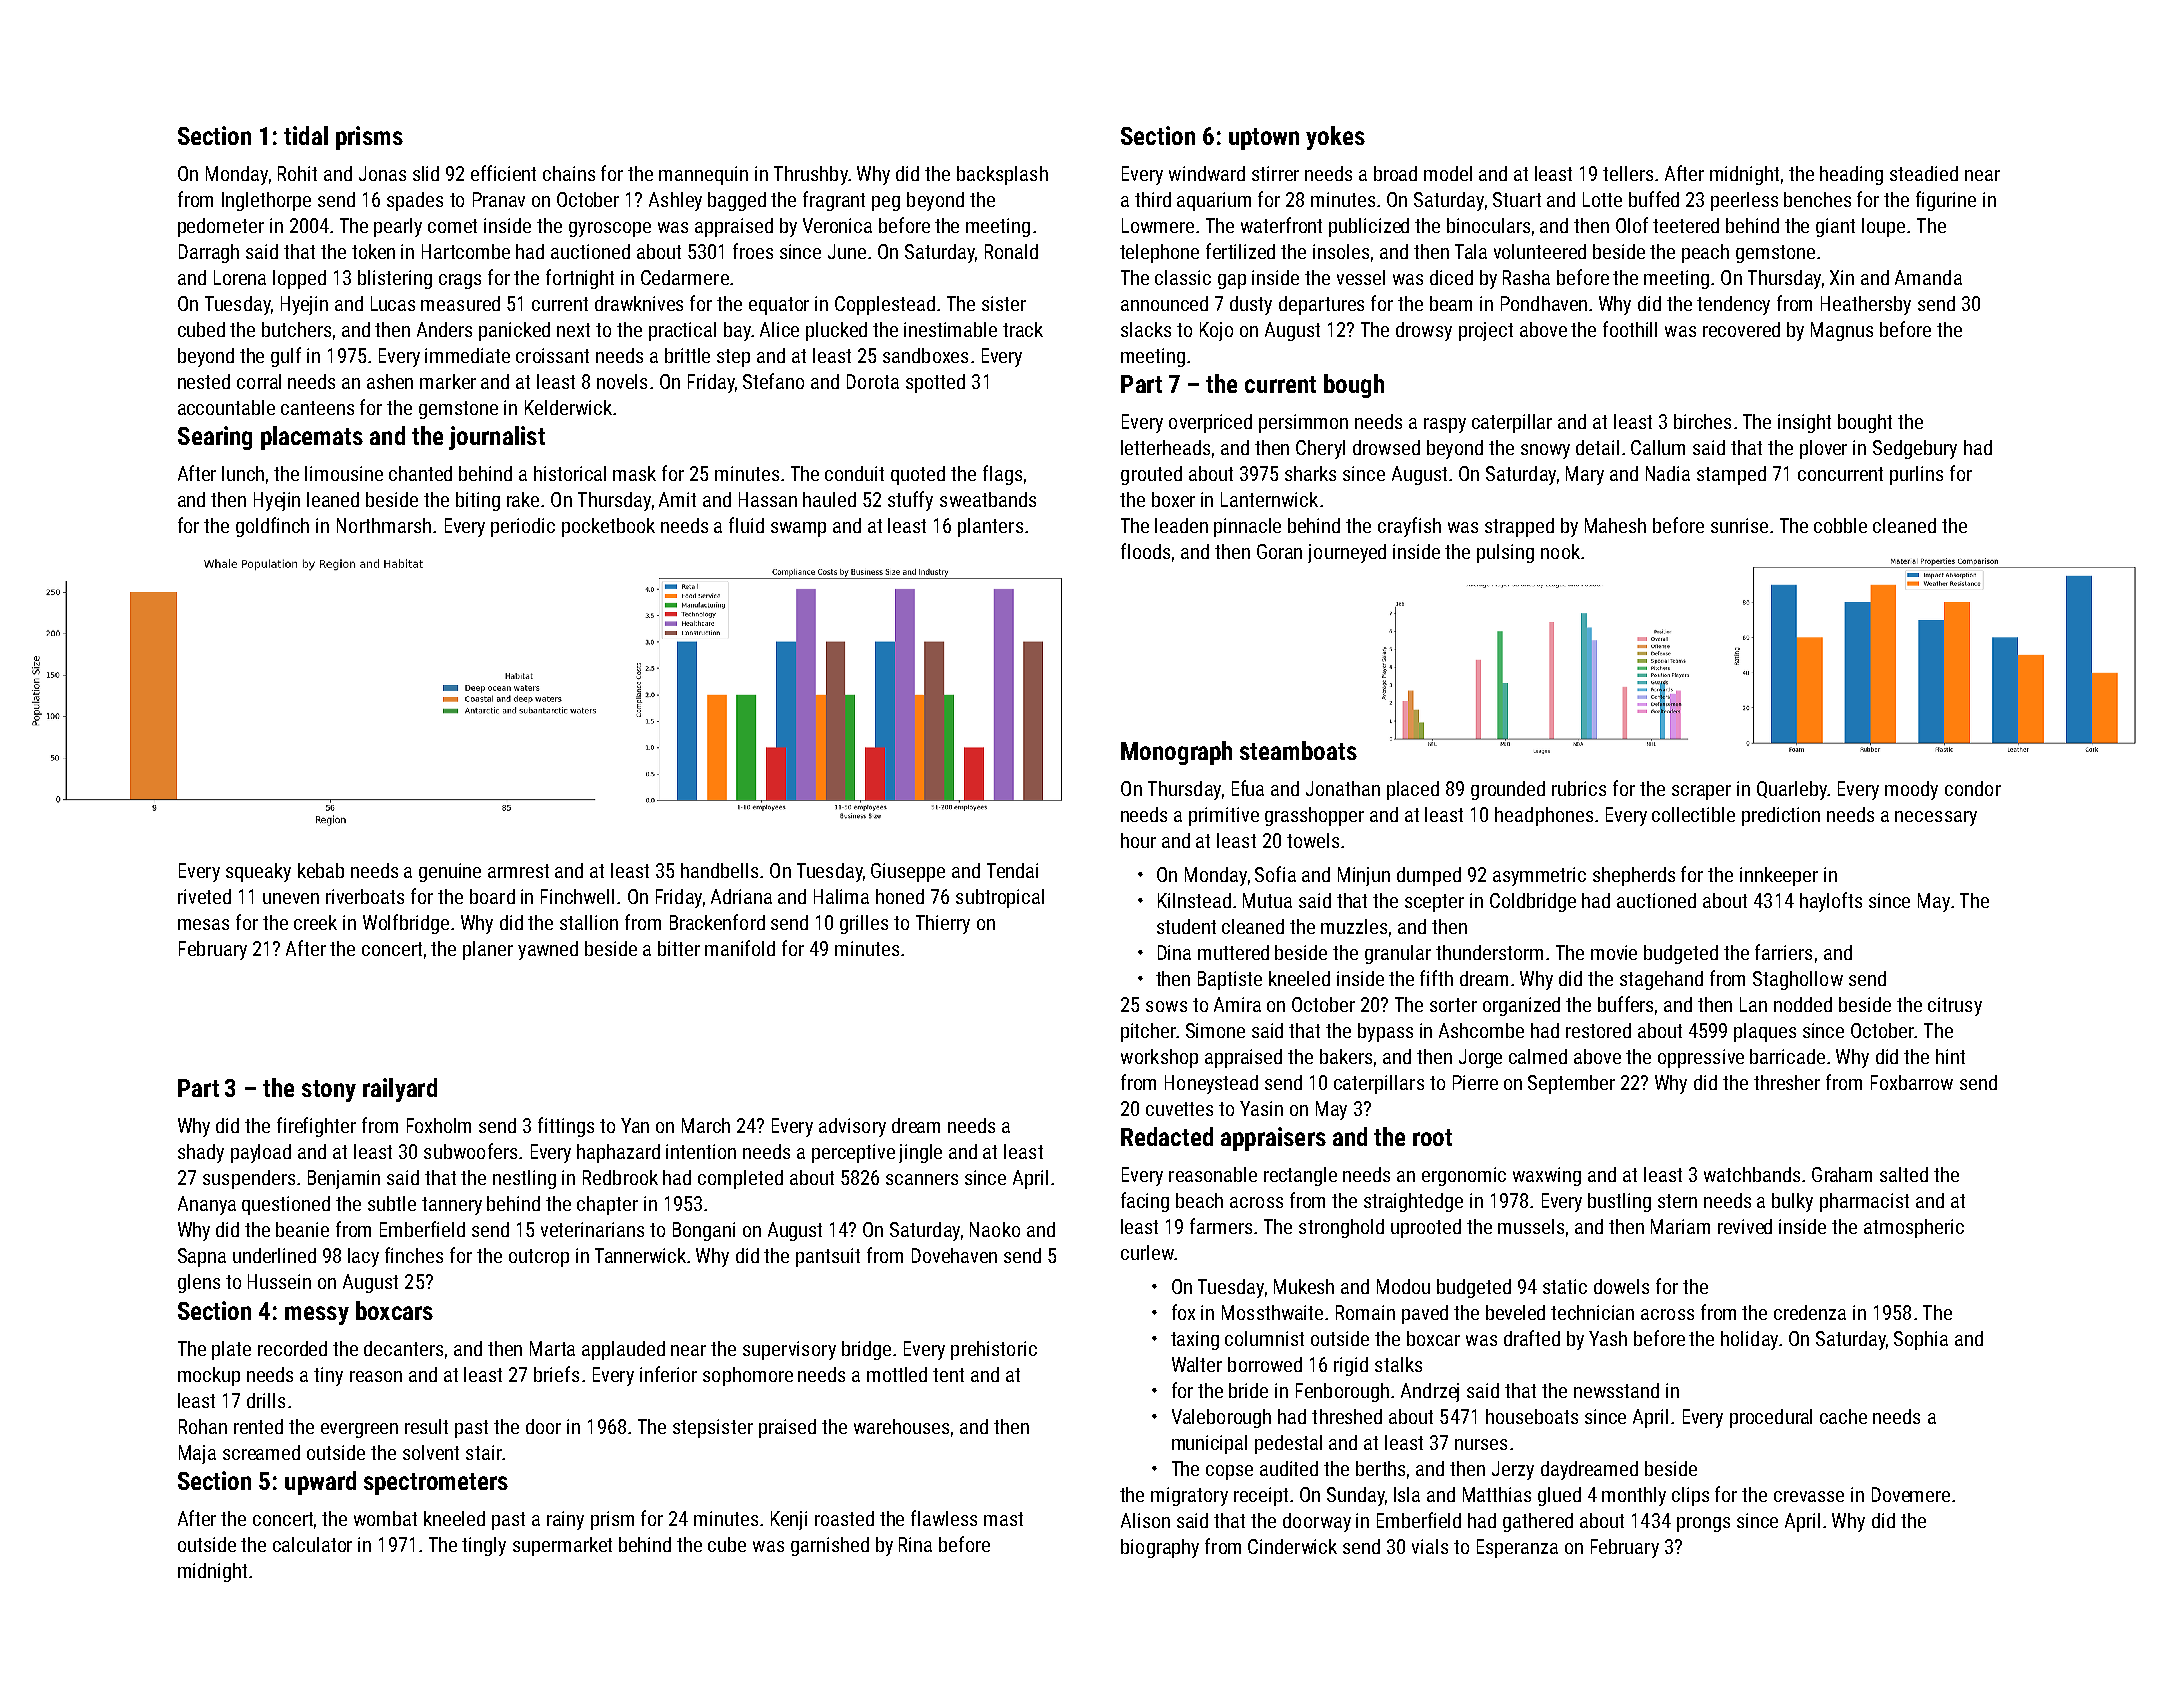 The image size is (2178, 1683). I want to click on calculator, so click(312, 1544).
